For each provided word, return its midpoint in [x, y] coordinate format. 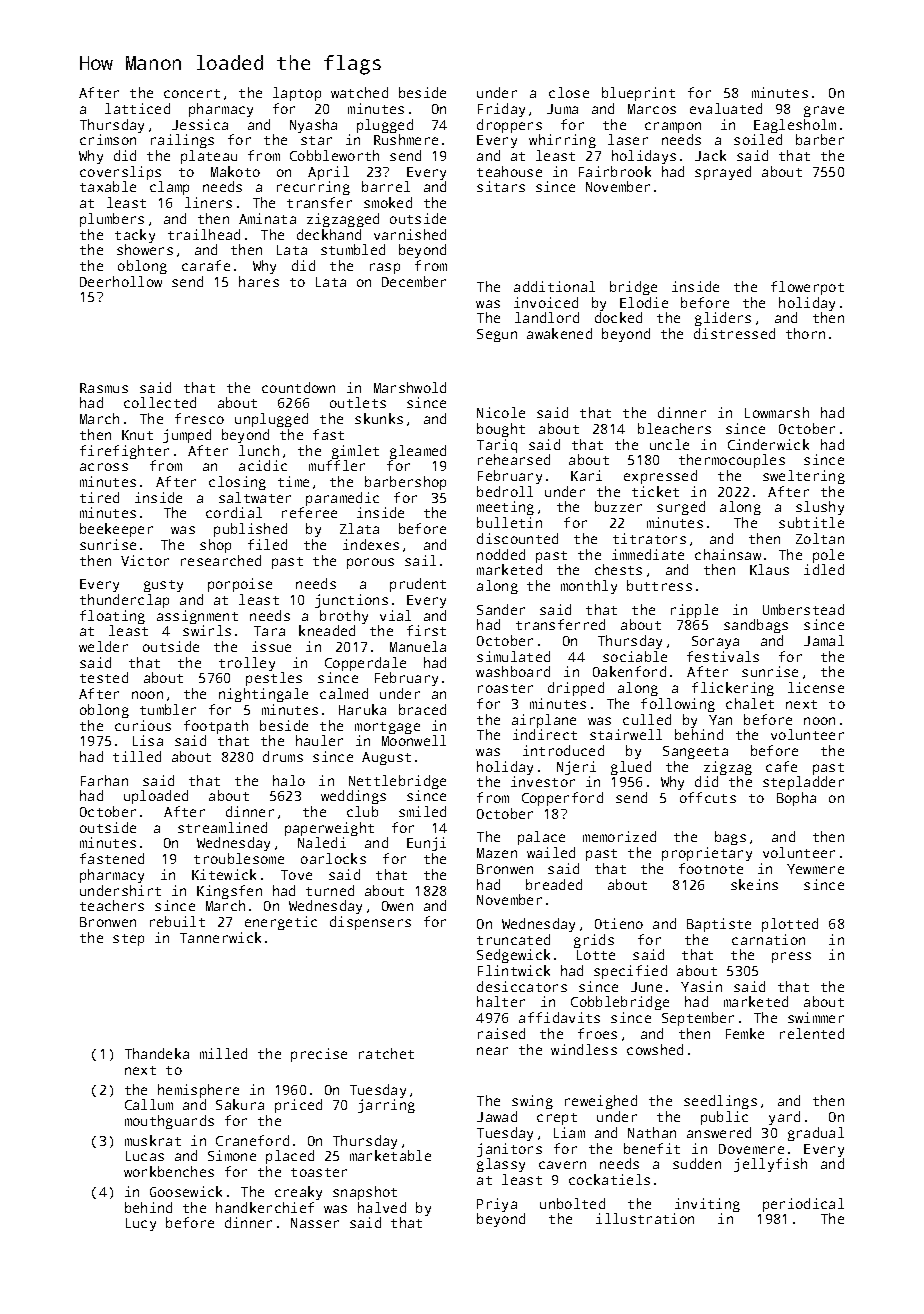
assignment [197, 617]
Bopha [796, 799]
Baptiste [719, 925]
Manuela [418, 646]
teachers [112, 905]
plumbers [112, 220]
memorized [619, 836]
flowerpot [807, 288]
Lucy [141, 1224]
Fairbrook [615, 171]
